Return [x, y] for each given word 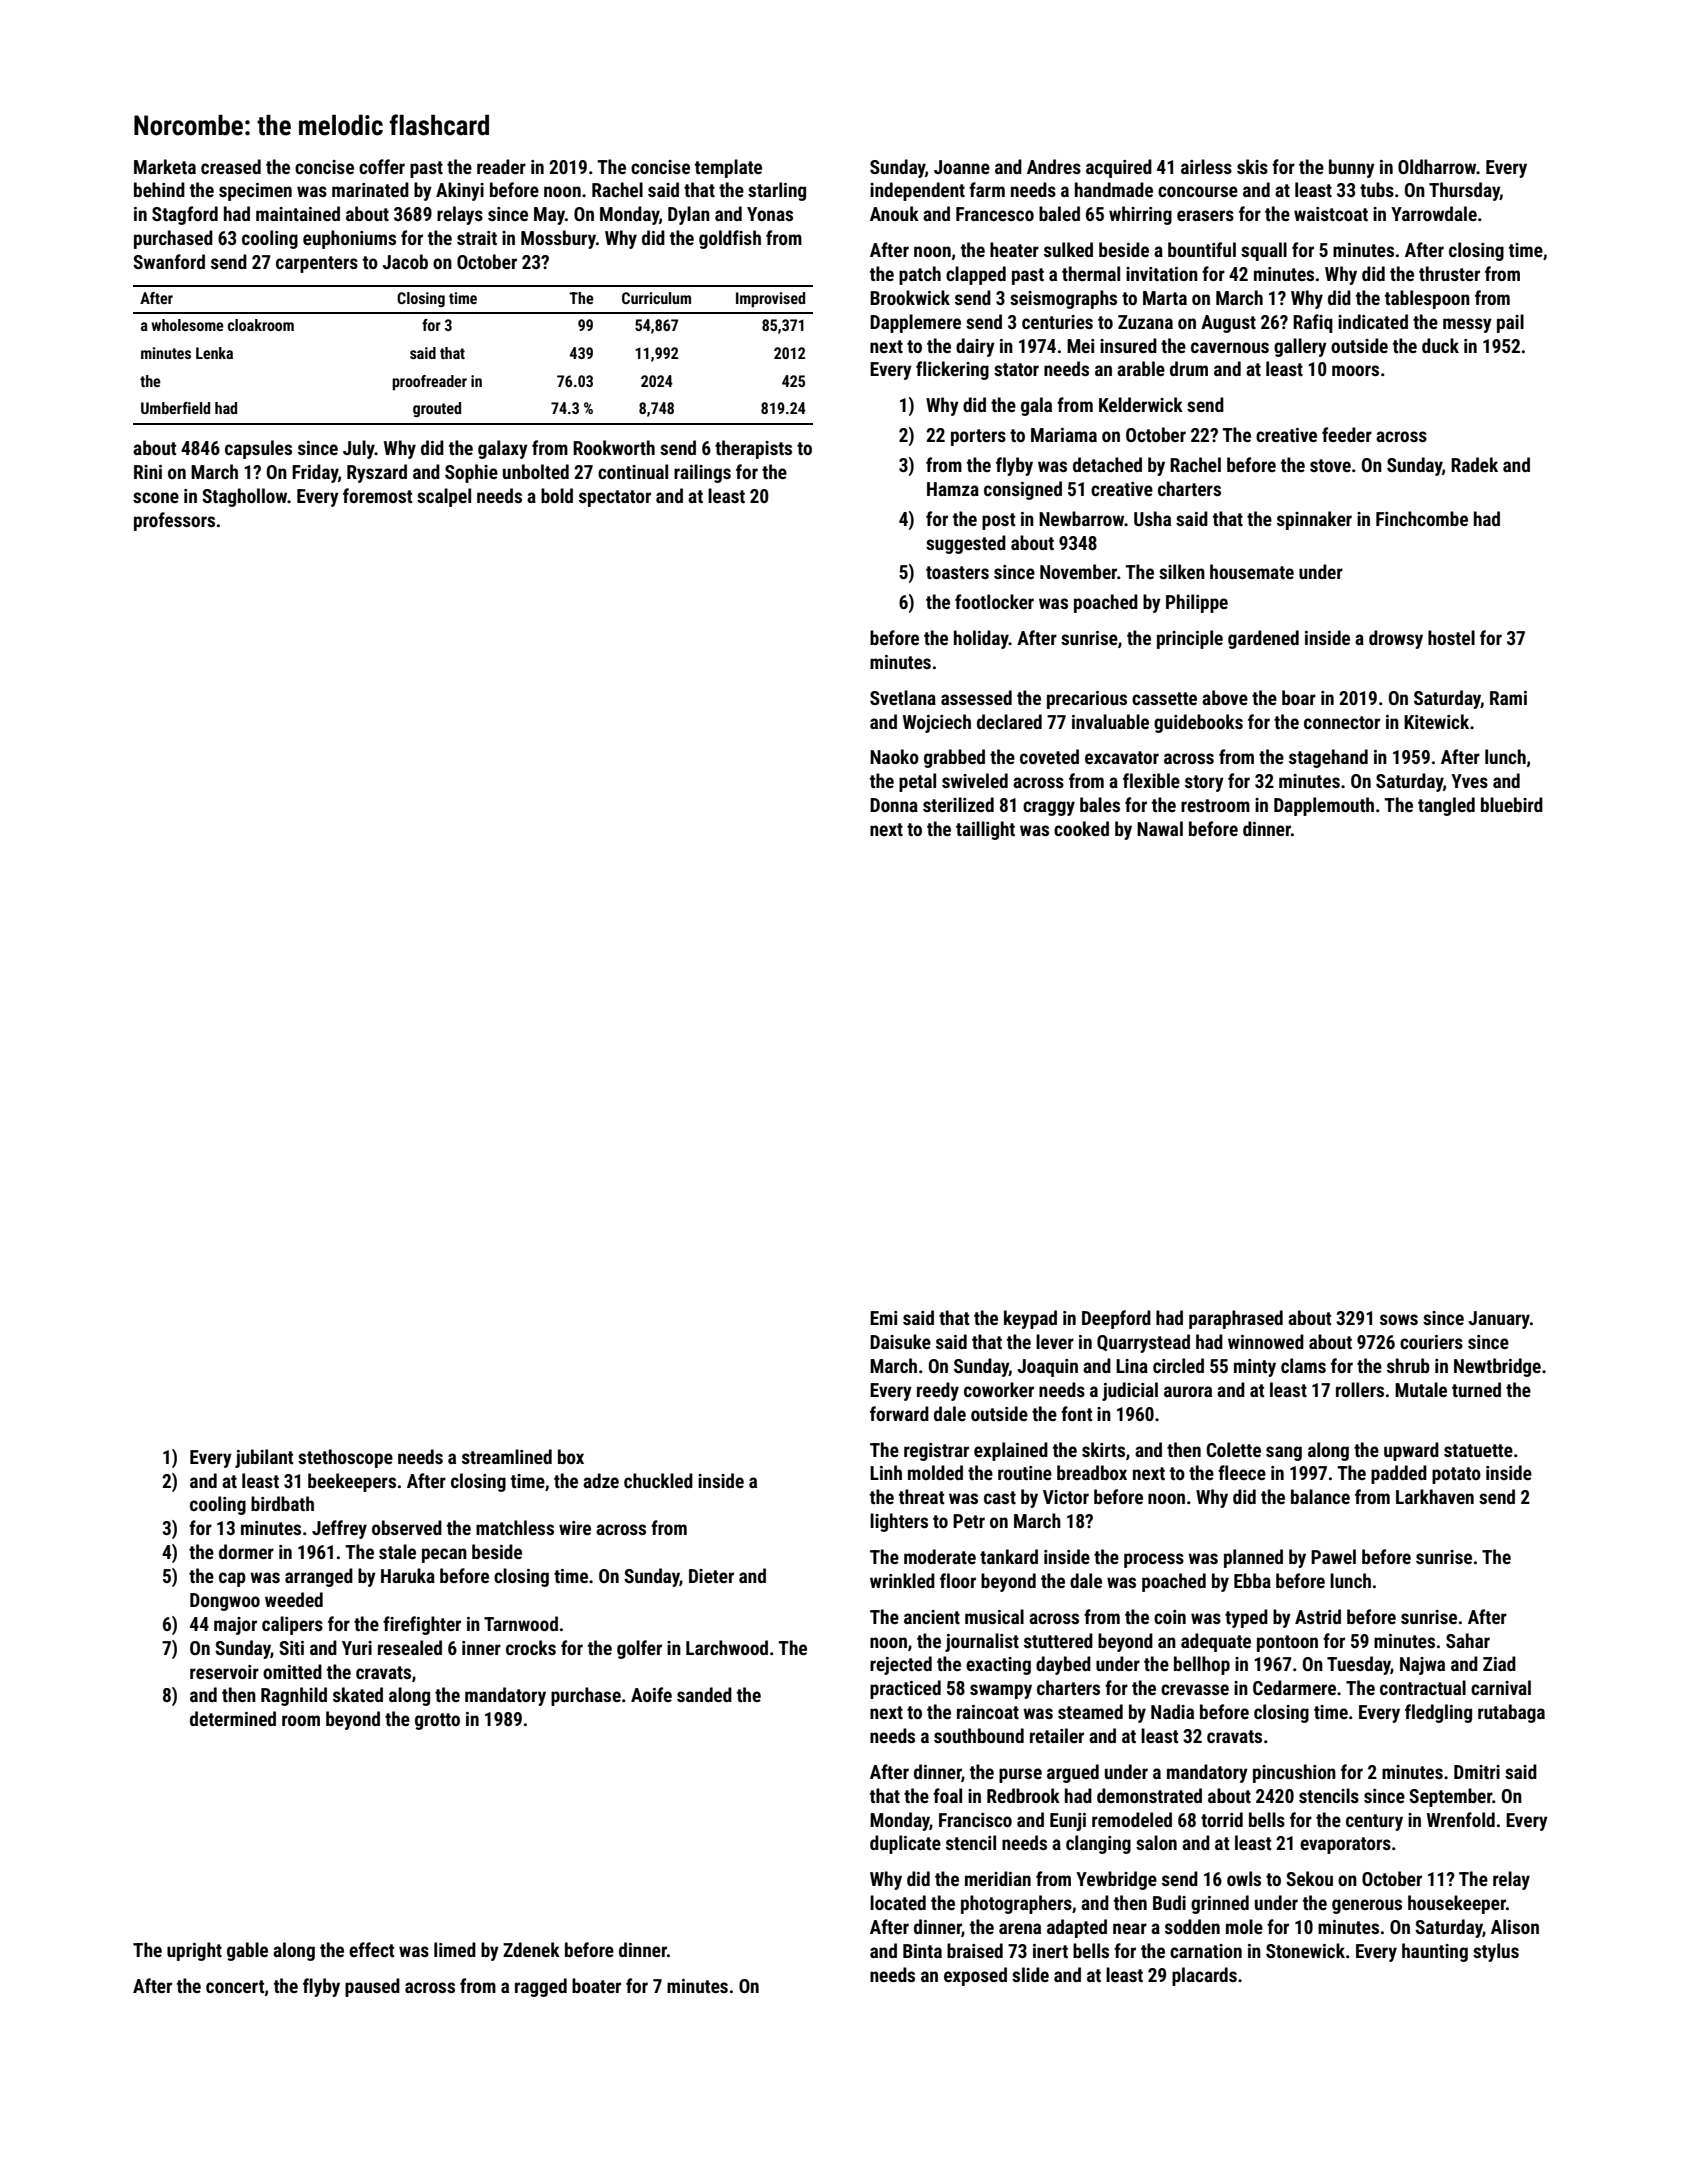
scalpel [444, 497]
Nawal [1160, 828]
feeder [1347, 434]
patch [920, 275]
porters [978, 437]
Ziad [1499, 1663]
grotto [437, 1721]
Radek [1474, 464]
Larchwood [727, 1647]
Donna [894, 805]
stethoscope [345, 1458]
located [898, 1902]
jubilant [264, 1458]
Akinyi [460, 191]
